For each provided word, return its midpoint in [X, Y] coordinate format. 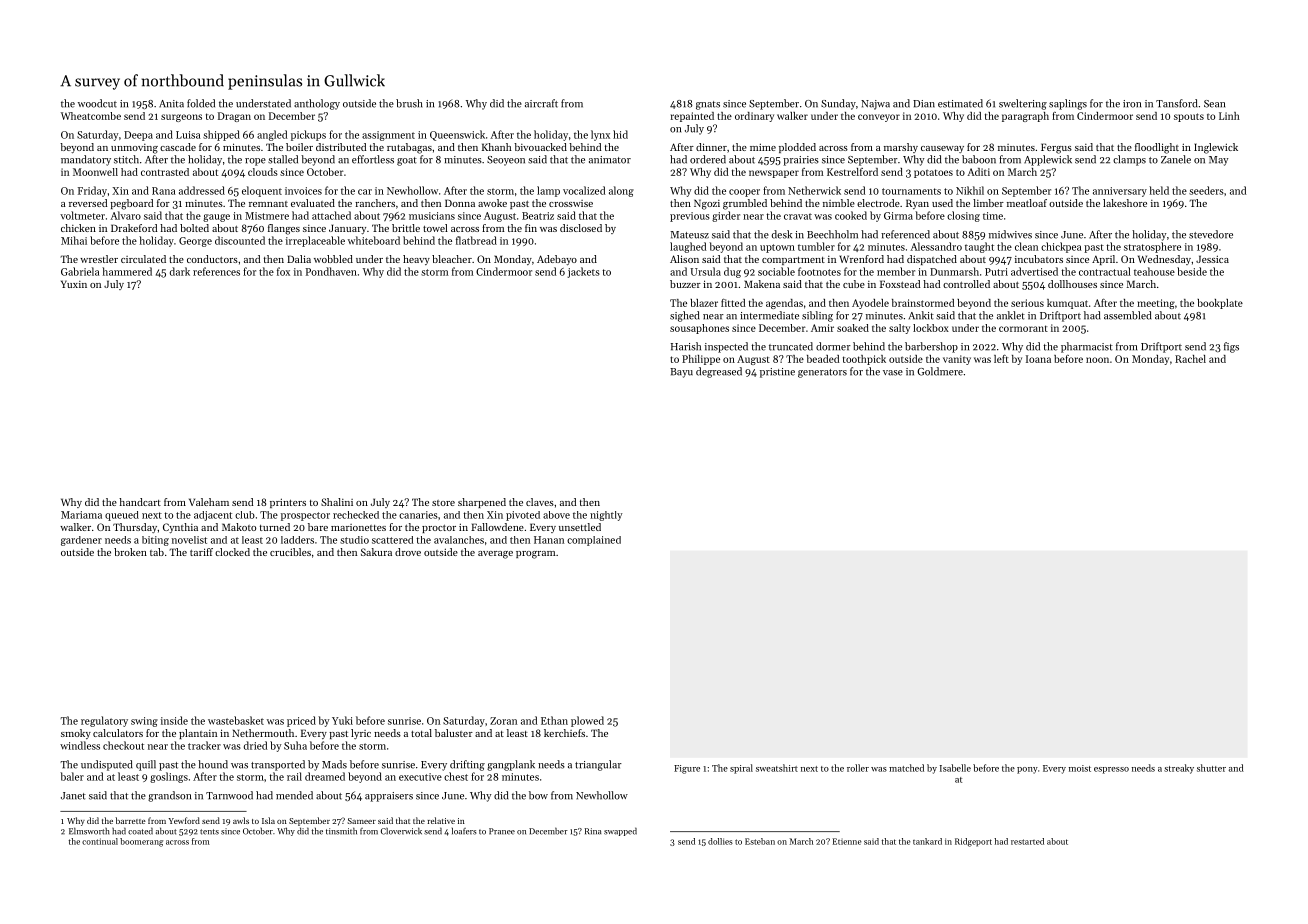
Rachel [1190, 359]
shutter [1211, 768]
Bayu [681, 373]
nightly [606, 516]
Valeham [209, 502]
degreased [719, 372]
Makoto [239, 527]
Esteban [760, 841]
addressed [202, 190]
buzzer [685, 284]
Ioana [1038, 359]
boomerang [141, 842]
